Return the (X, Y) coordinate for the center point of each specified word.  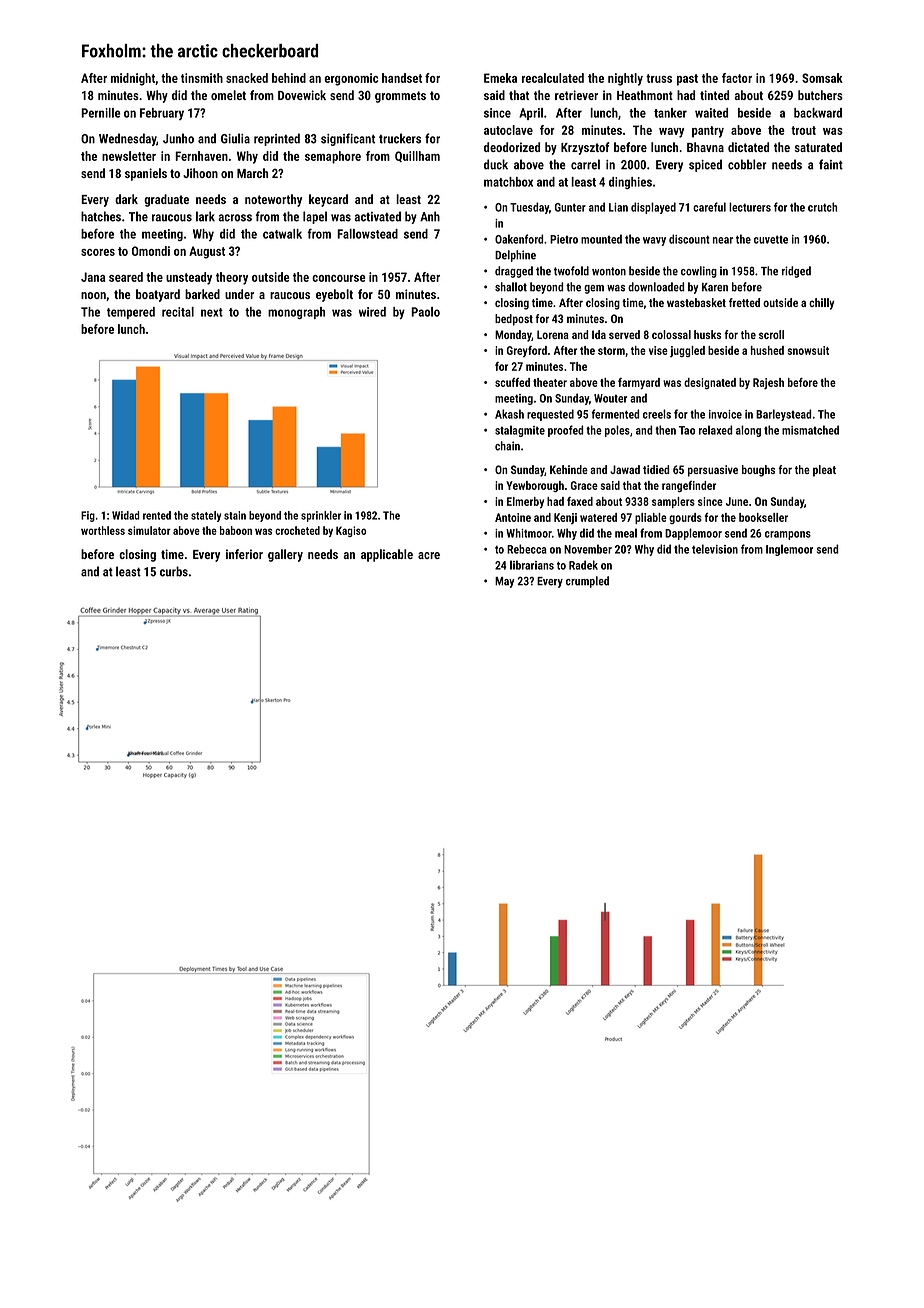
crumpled (587, 582)
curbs (174, 571)
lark (205, 216)
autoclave (508, 130)
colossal (671, 334)
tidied (656, 469)
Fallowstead (367, 234)
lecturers (750, 207)
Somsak (822, 78)
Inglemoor (789, 550)
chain (507, 446)
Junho (178, 138)
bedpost (514, 320)
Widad (126, 515)
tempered (131, 313)
